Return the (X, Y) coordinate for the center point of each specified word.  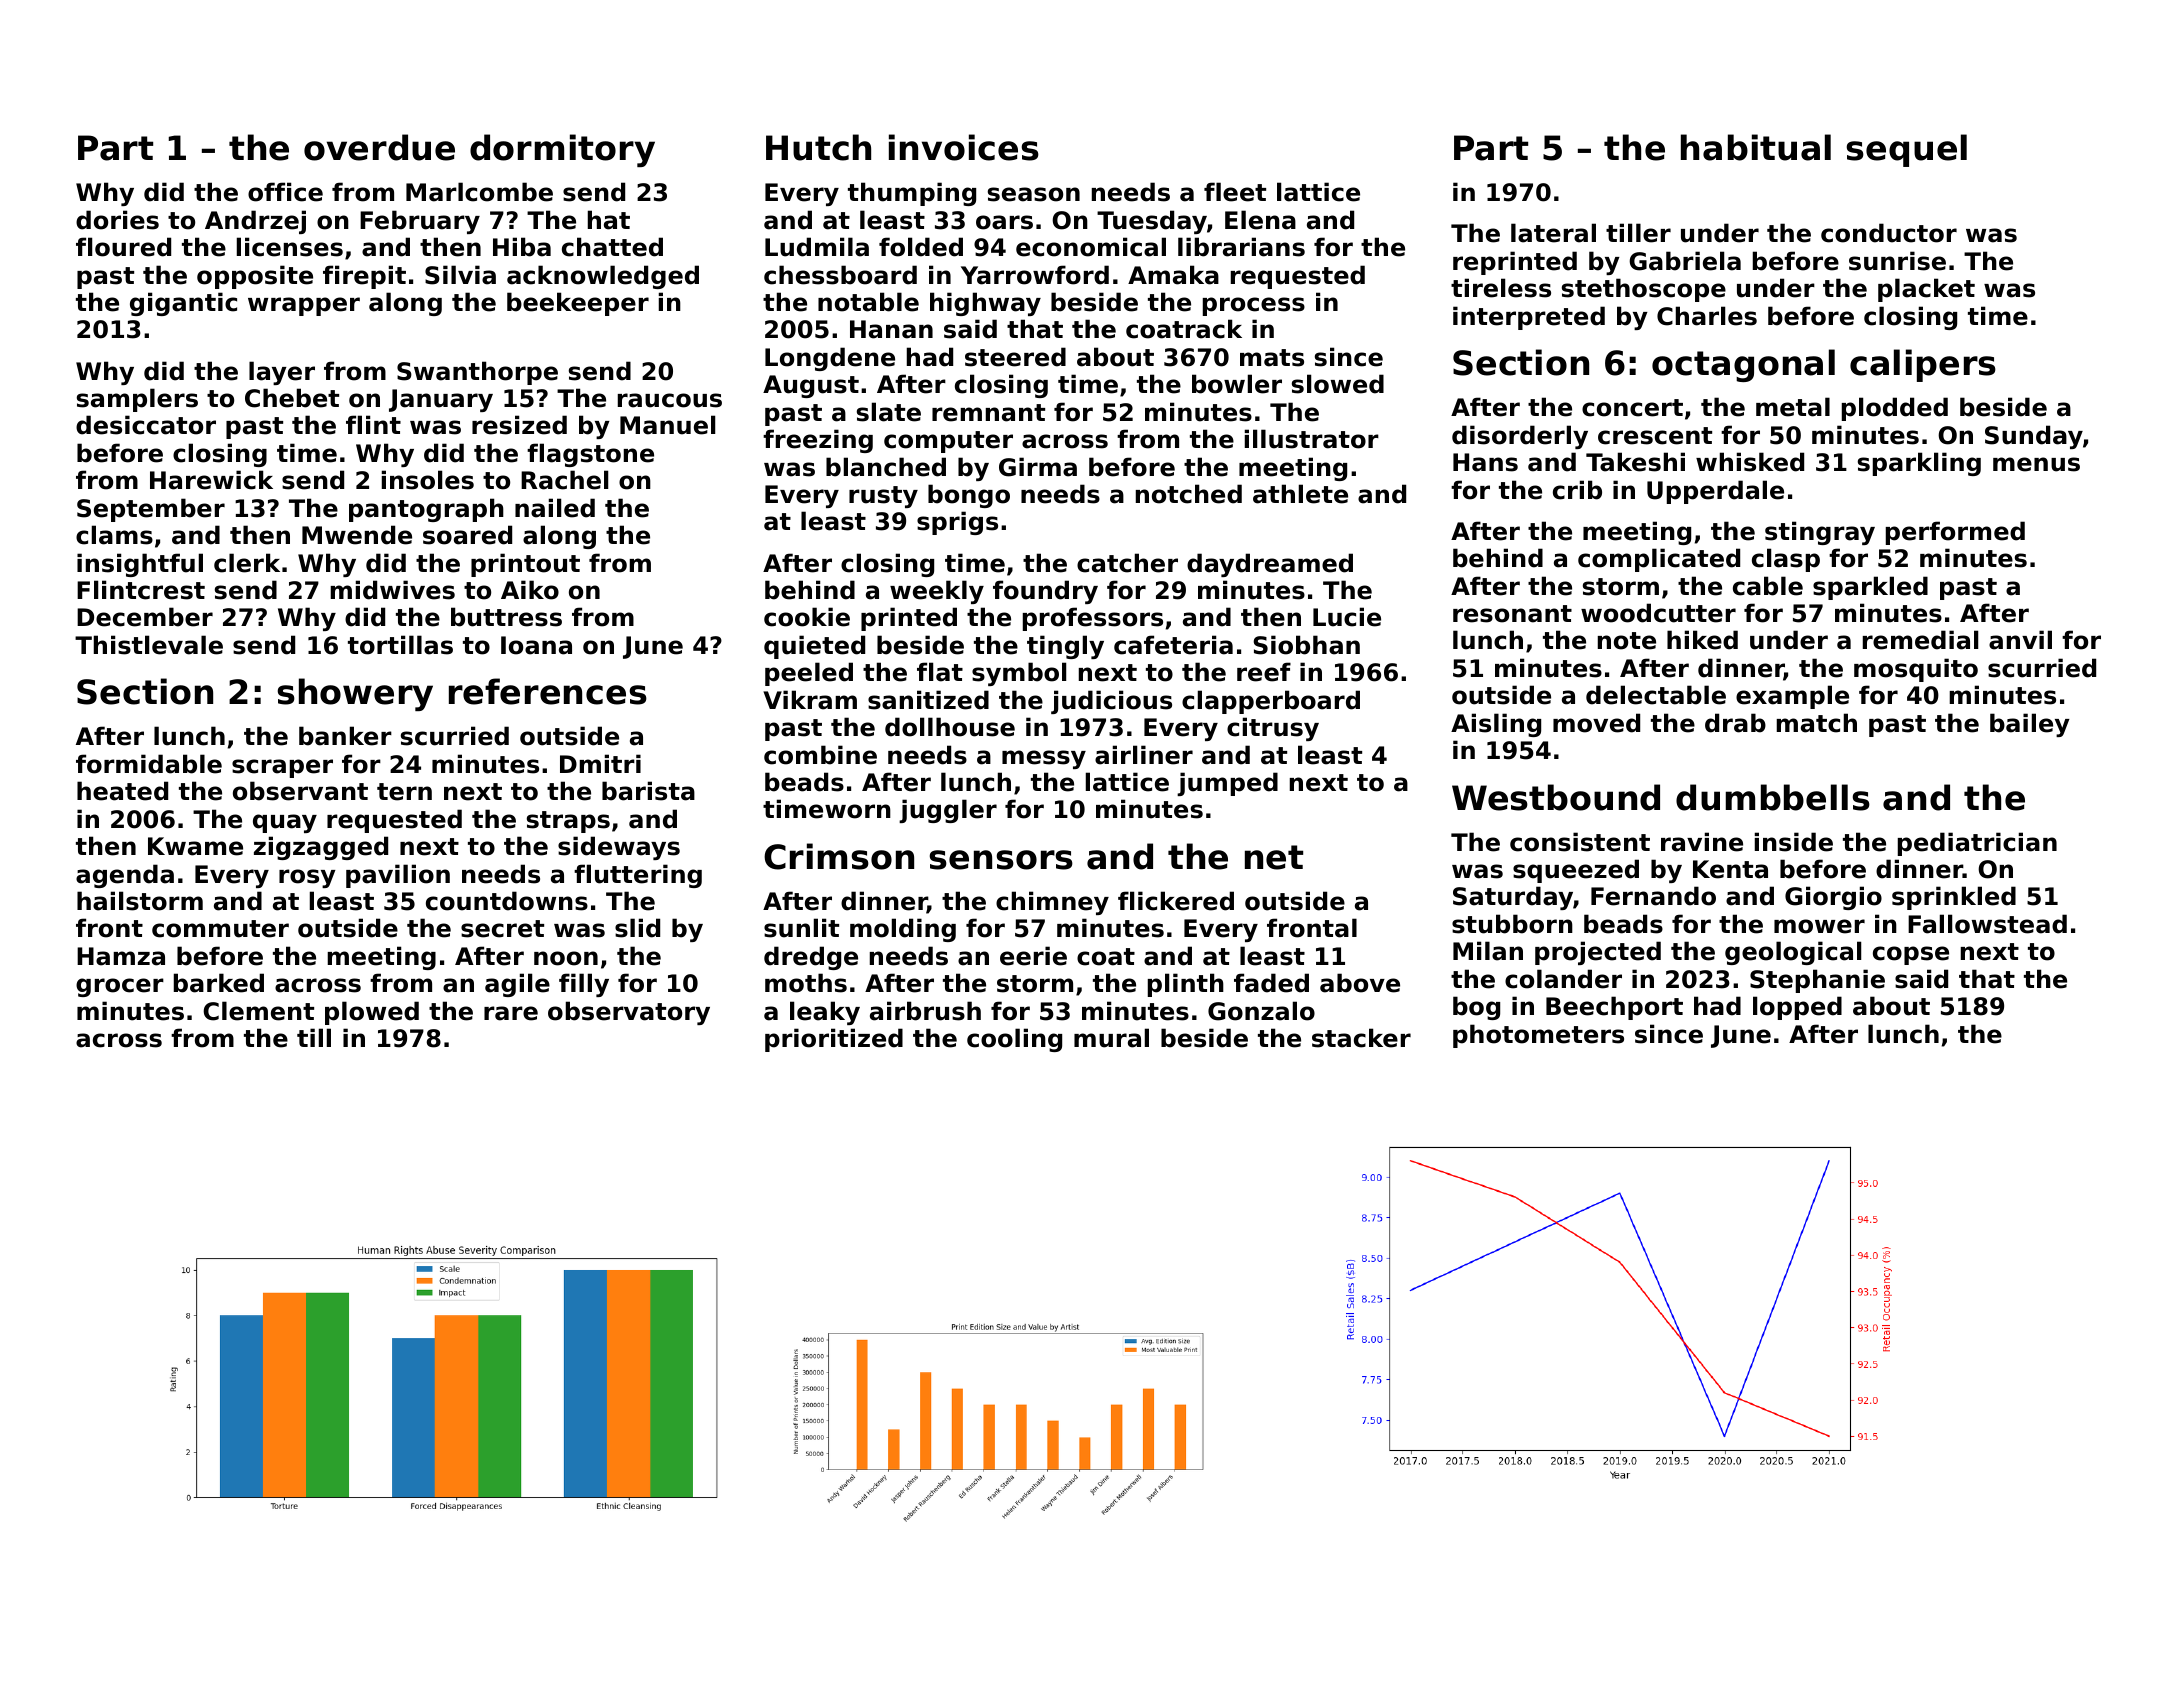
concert (1632, 408)
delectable (1656, 695)
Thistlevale (149, 645)
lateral (1553, 233)
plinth (1186, 985)
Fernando (1653, 896)
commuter (220, 929)
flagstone (590, 455)
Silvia (460, 275)
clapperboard (1271, 702)
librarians (1241, 247)
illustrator (1312, 439)
